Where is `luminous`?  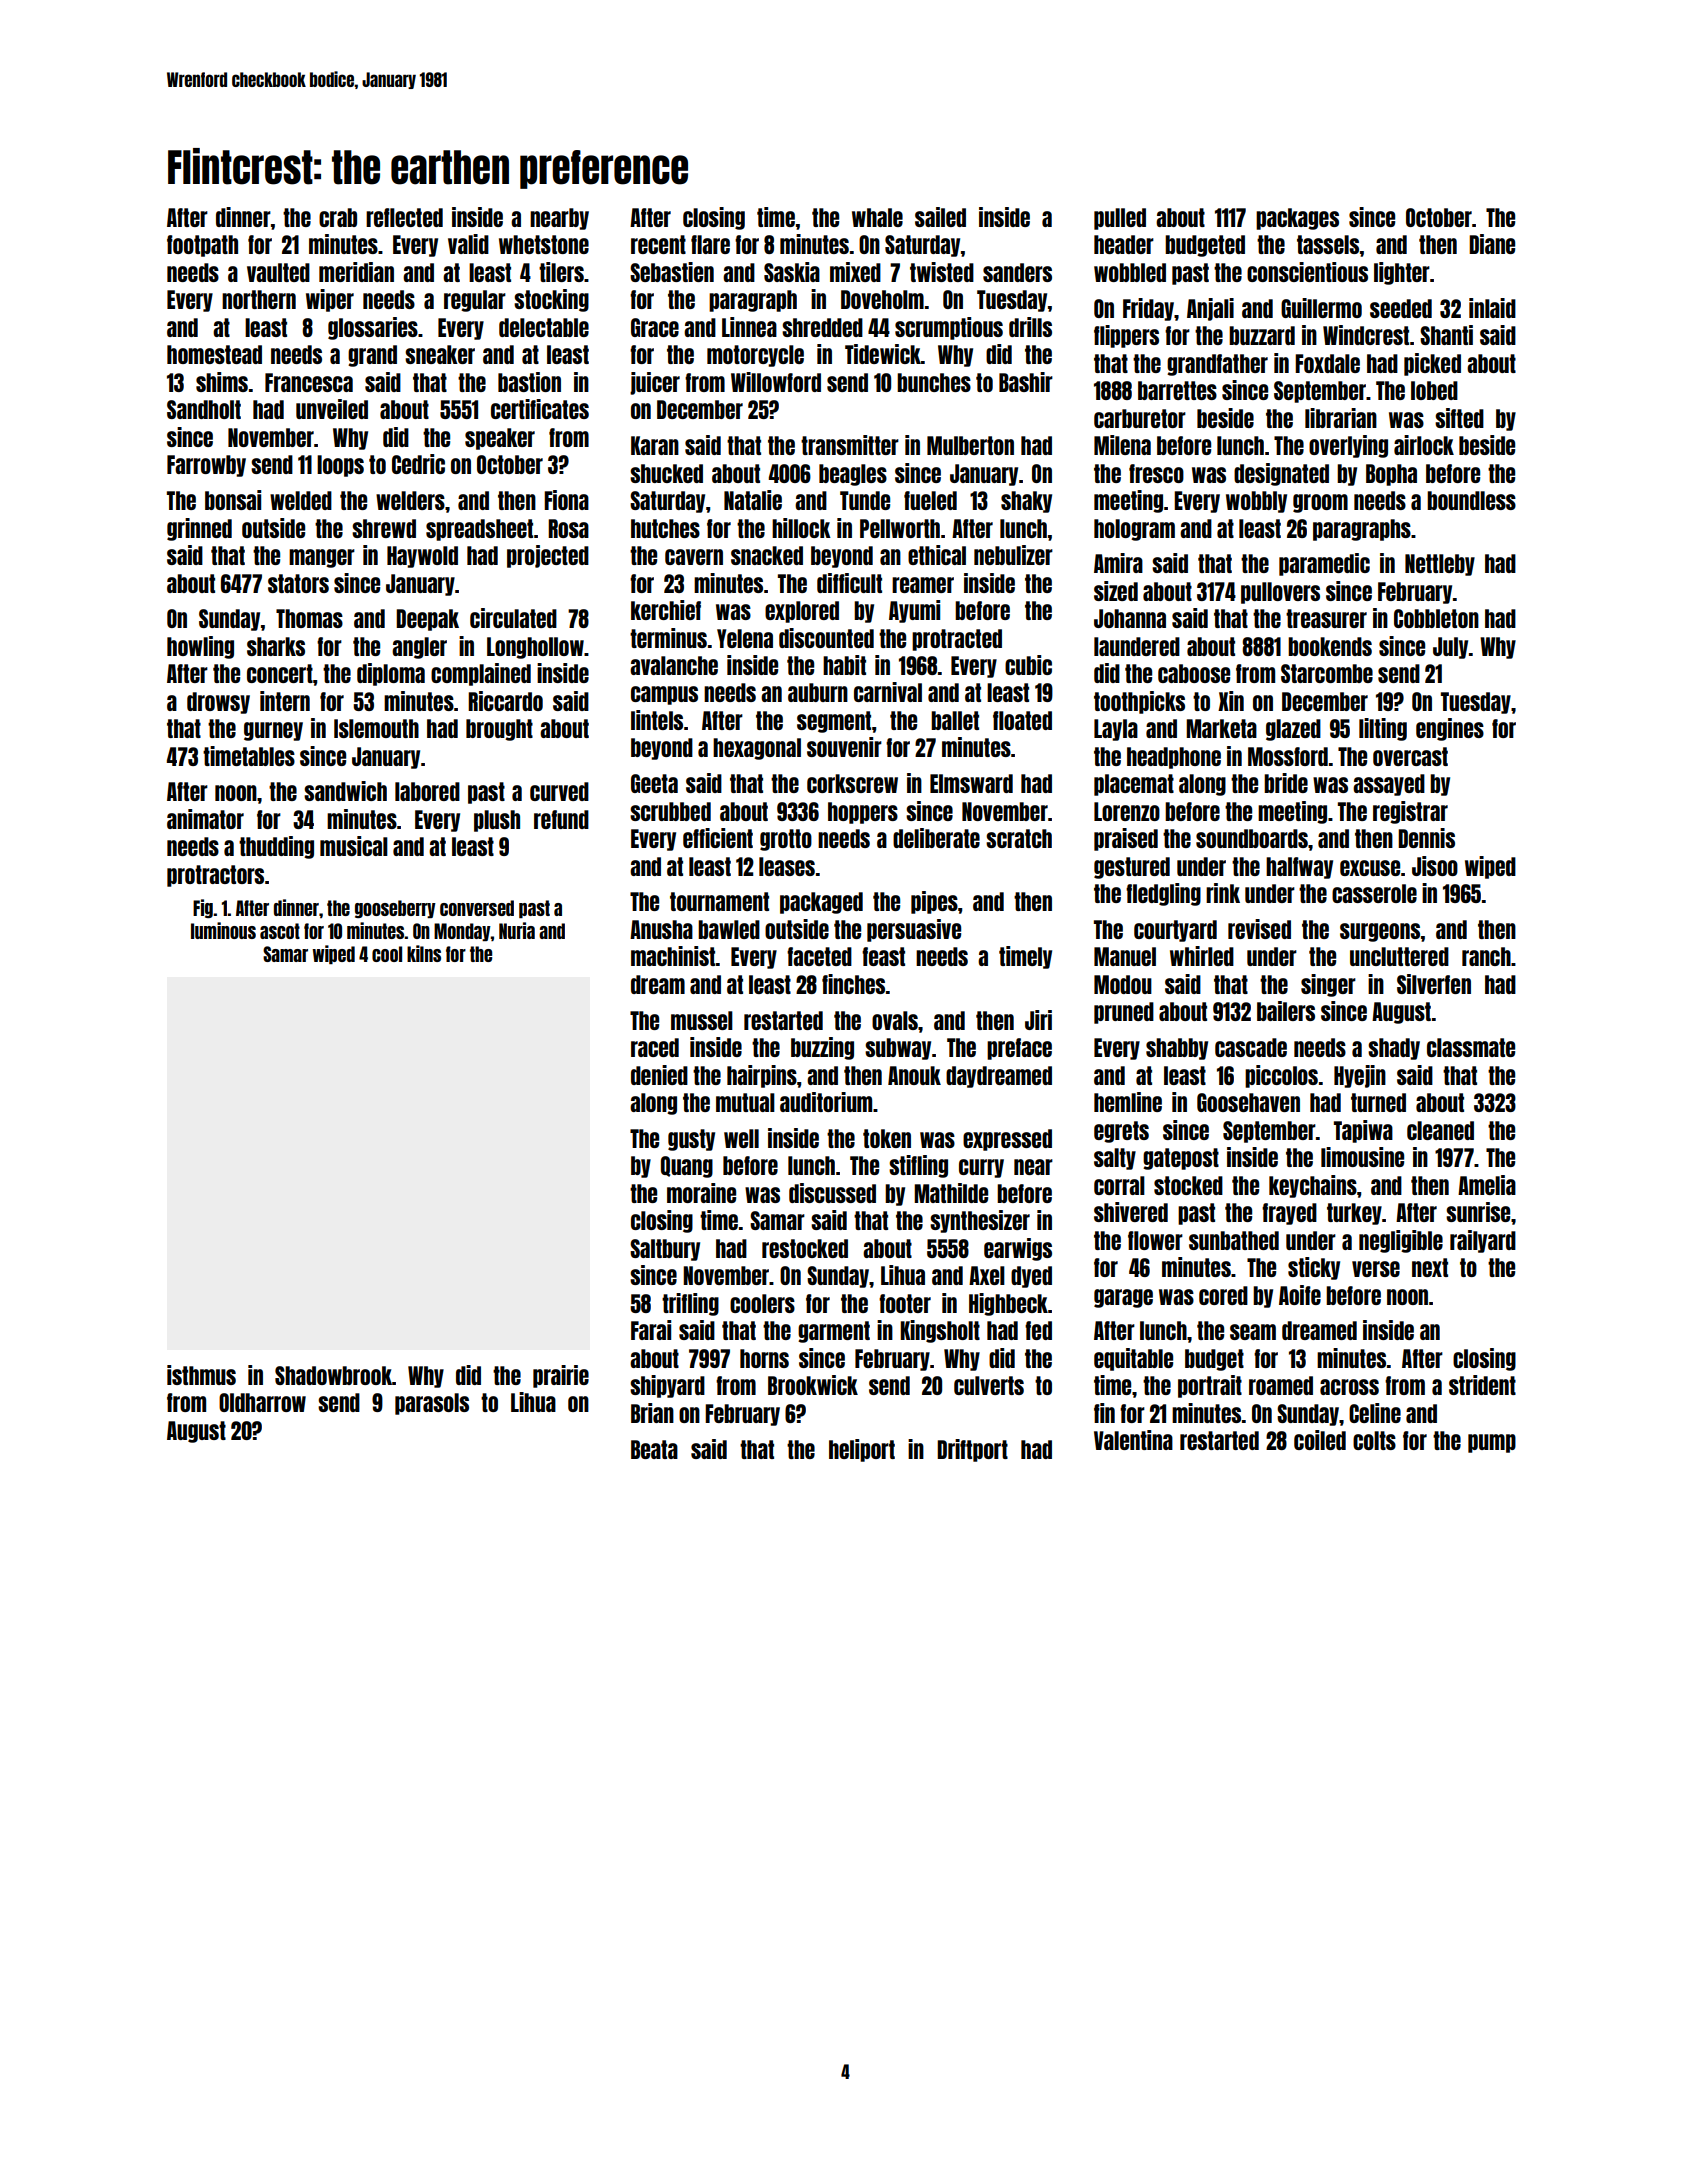 luminous is located at coordinates (223, 930).
